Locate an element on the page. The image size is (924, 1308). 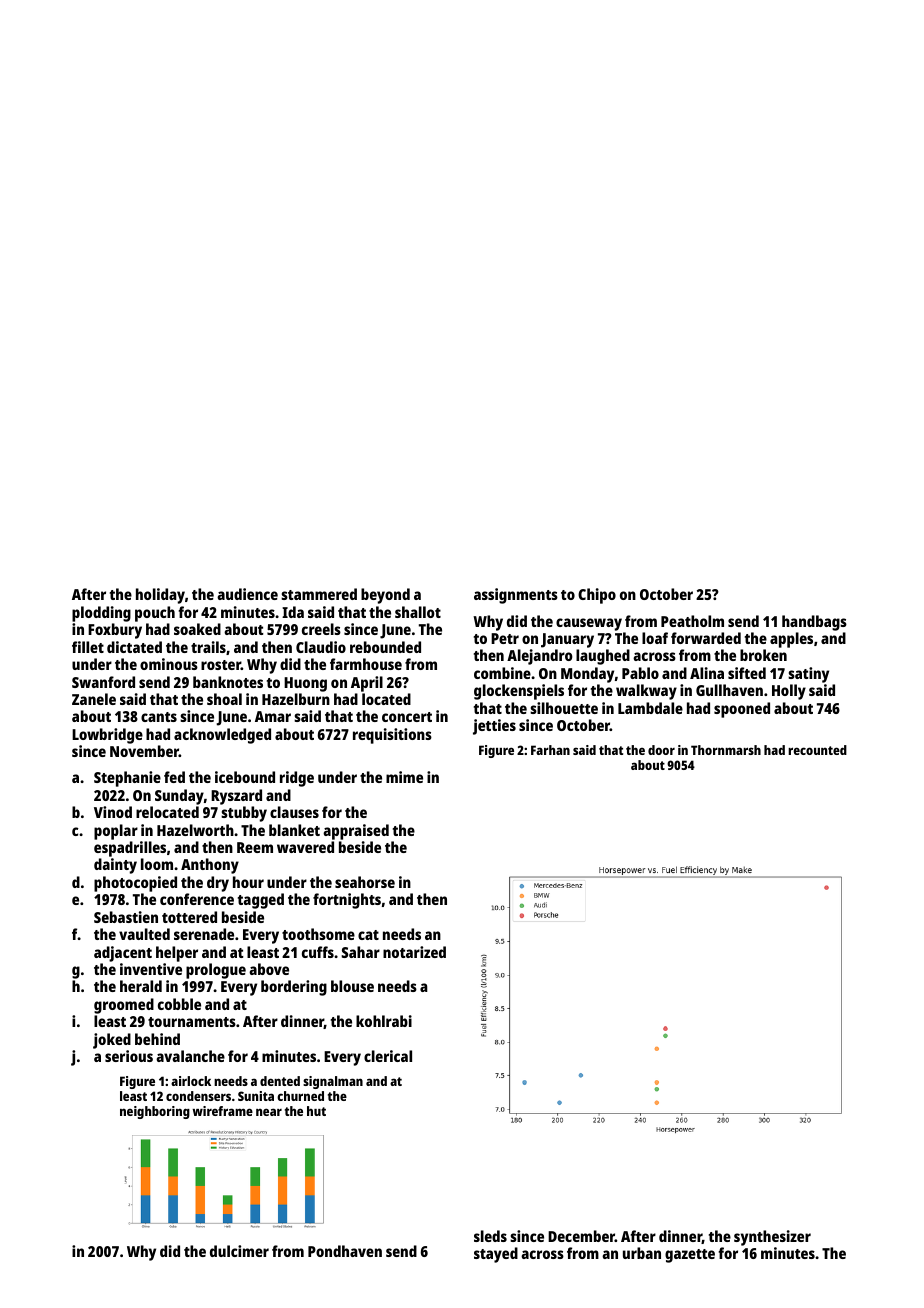
stayed is located at coordinates (496, 1255).
